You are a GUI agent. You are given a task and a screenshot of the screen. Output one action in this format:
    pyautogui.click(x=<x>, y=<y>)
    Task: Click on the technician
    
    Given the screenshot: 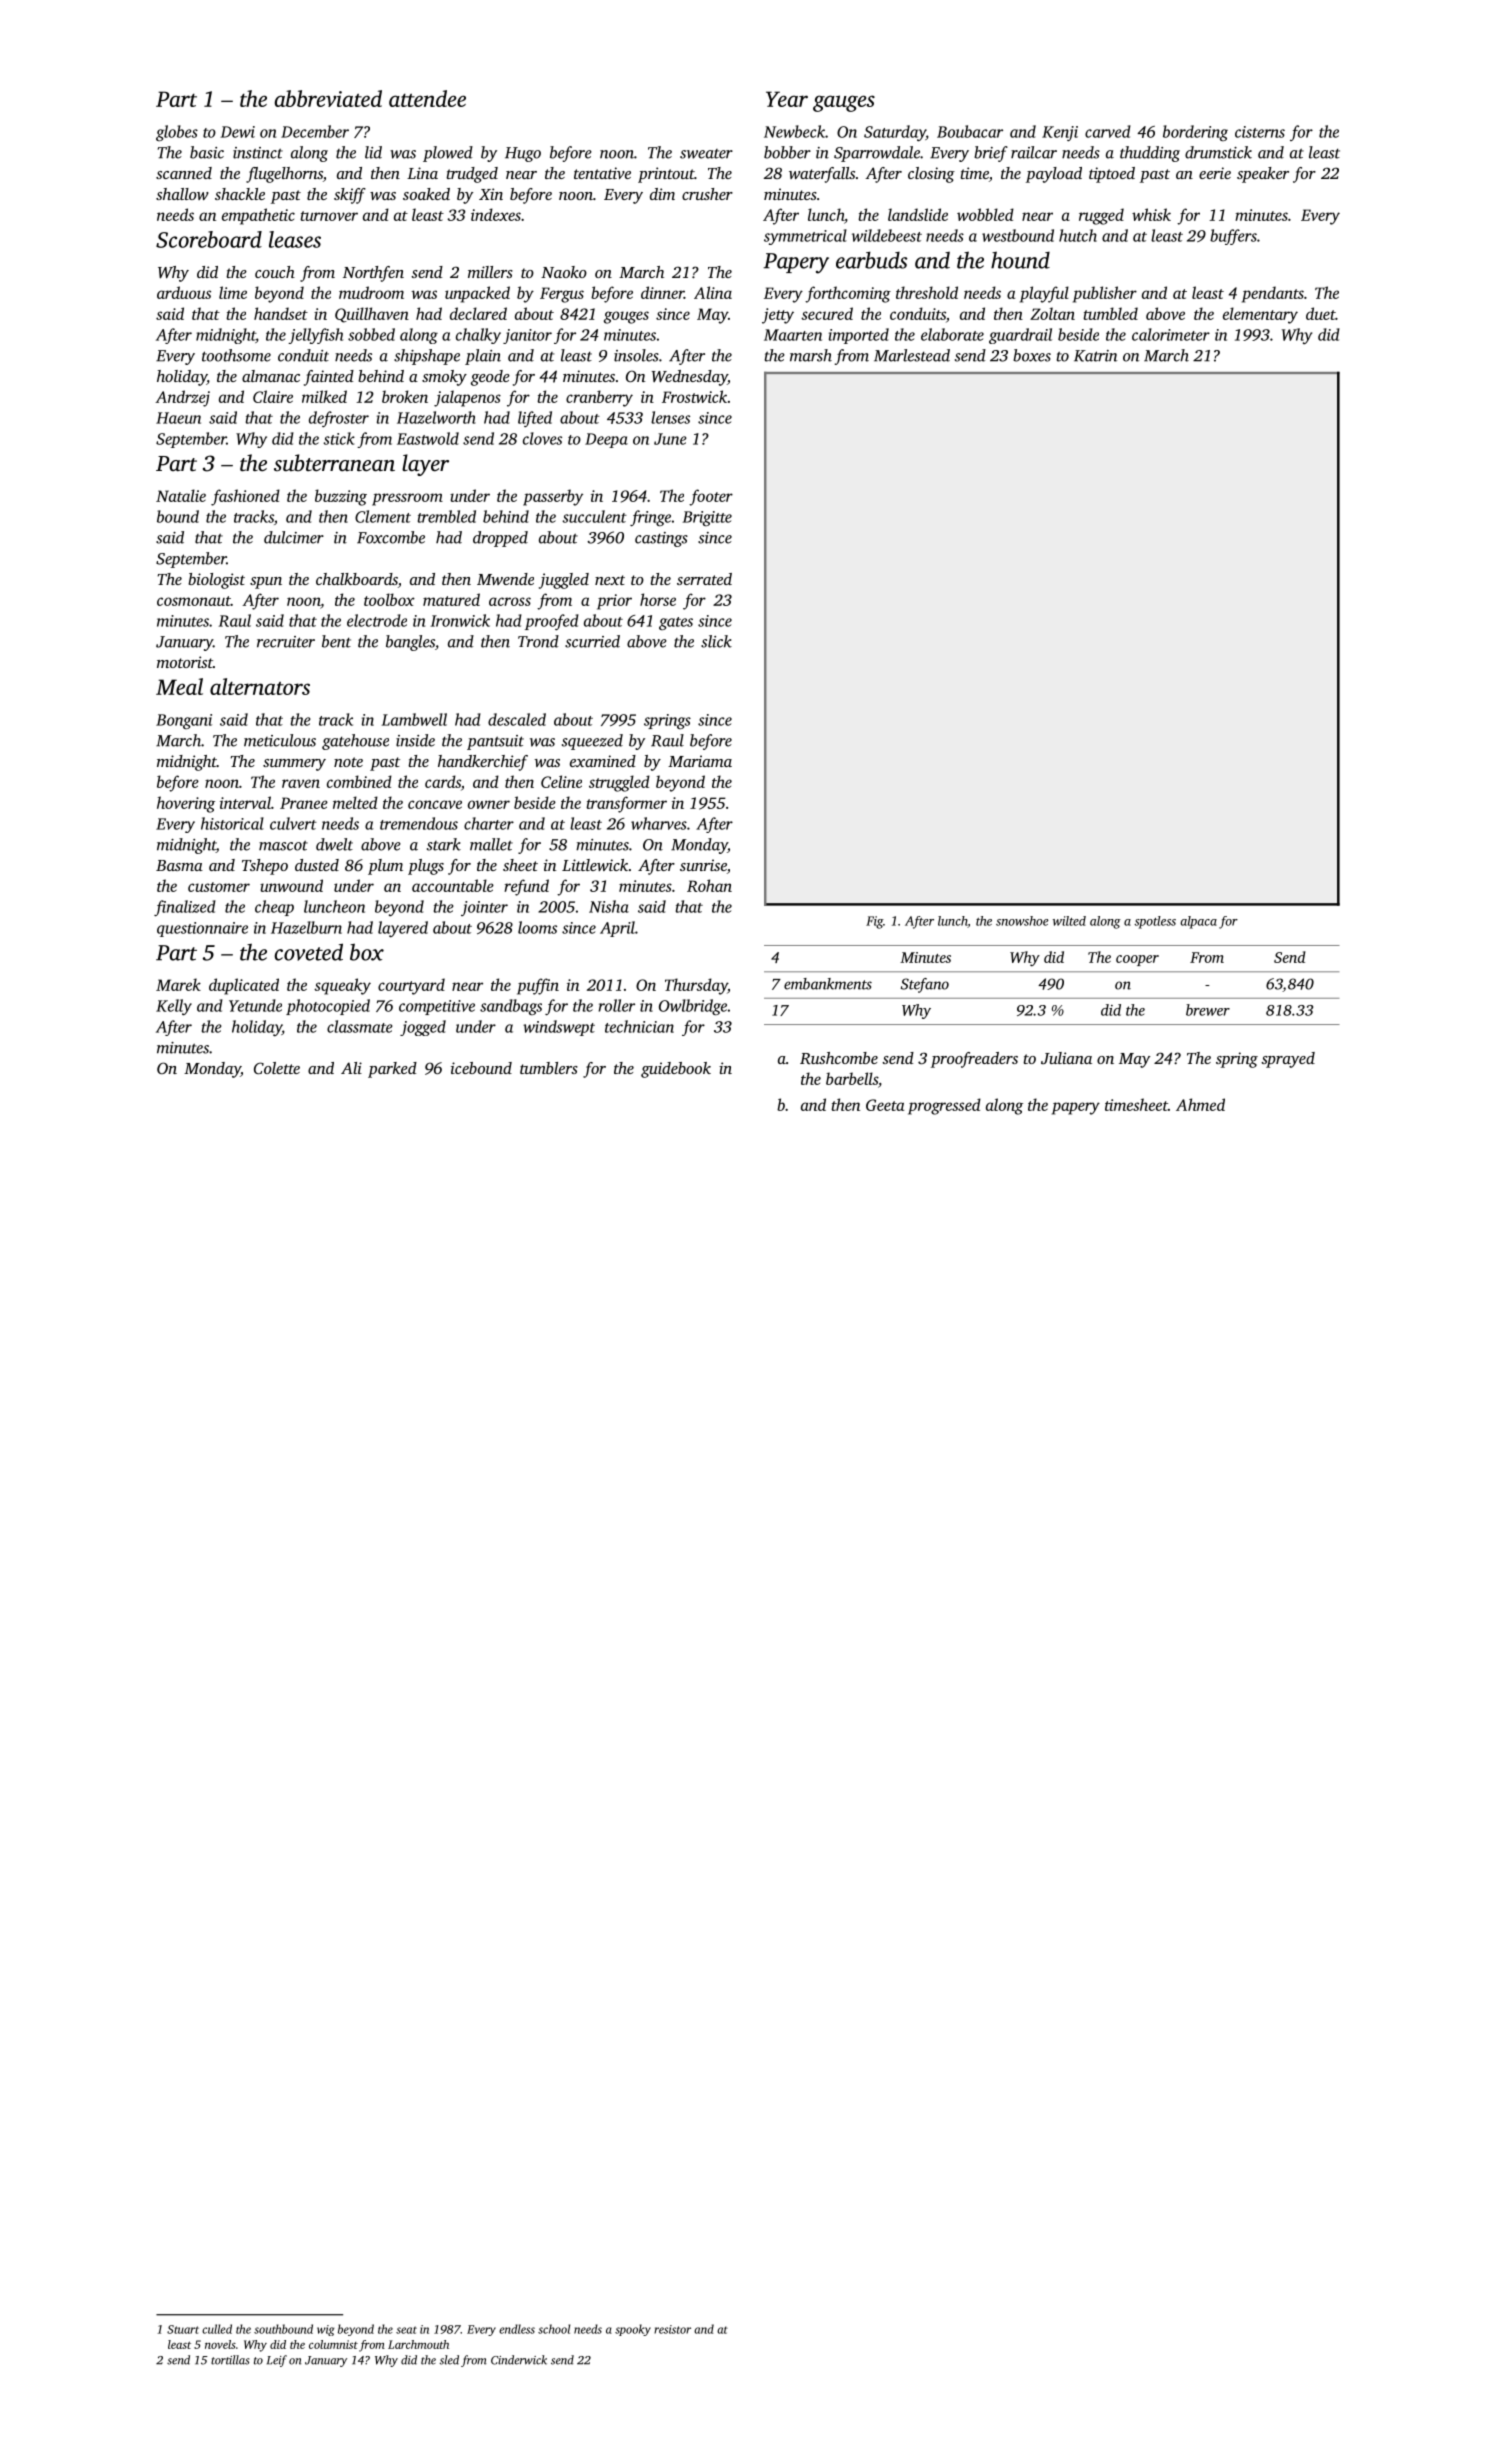 What is the action you would take?
    pyautogui.click(x=639, y=1026)
